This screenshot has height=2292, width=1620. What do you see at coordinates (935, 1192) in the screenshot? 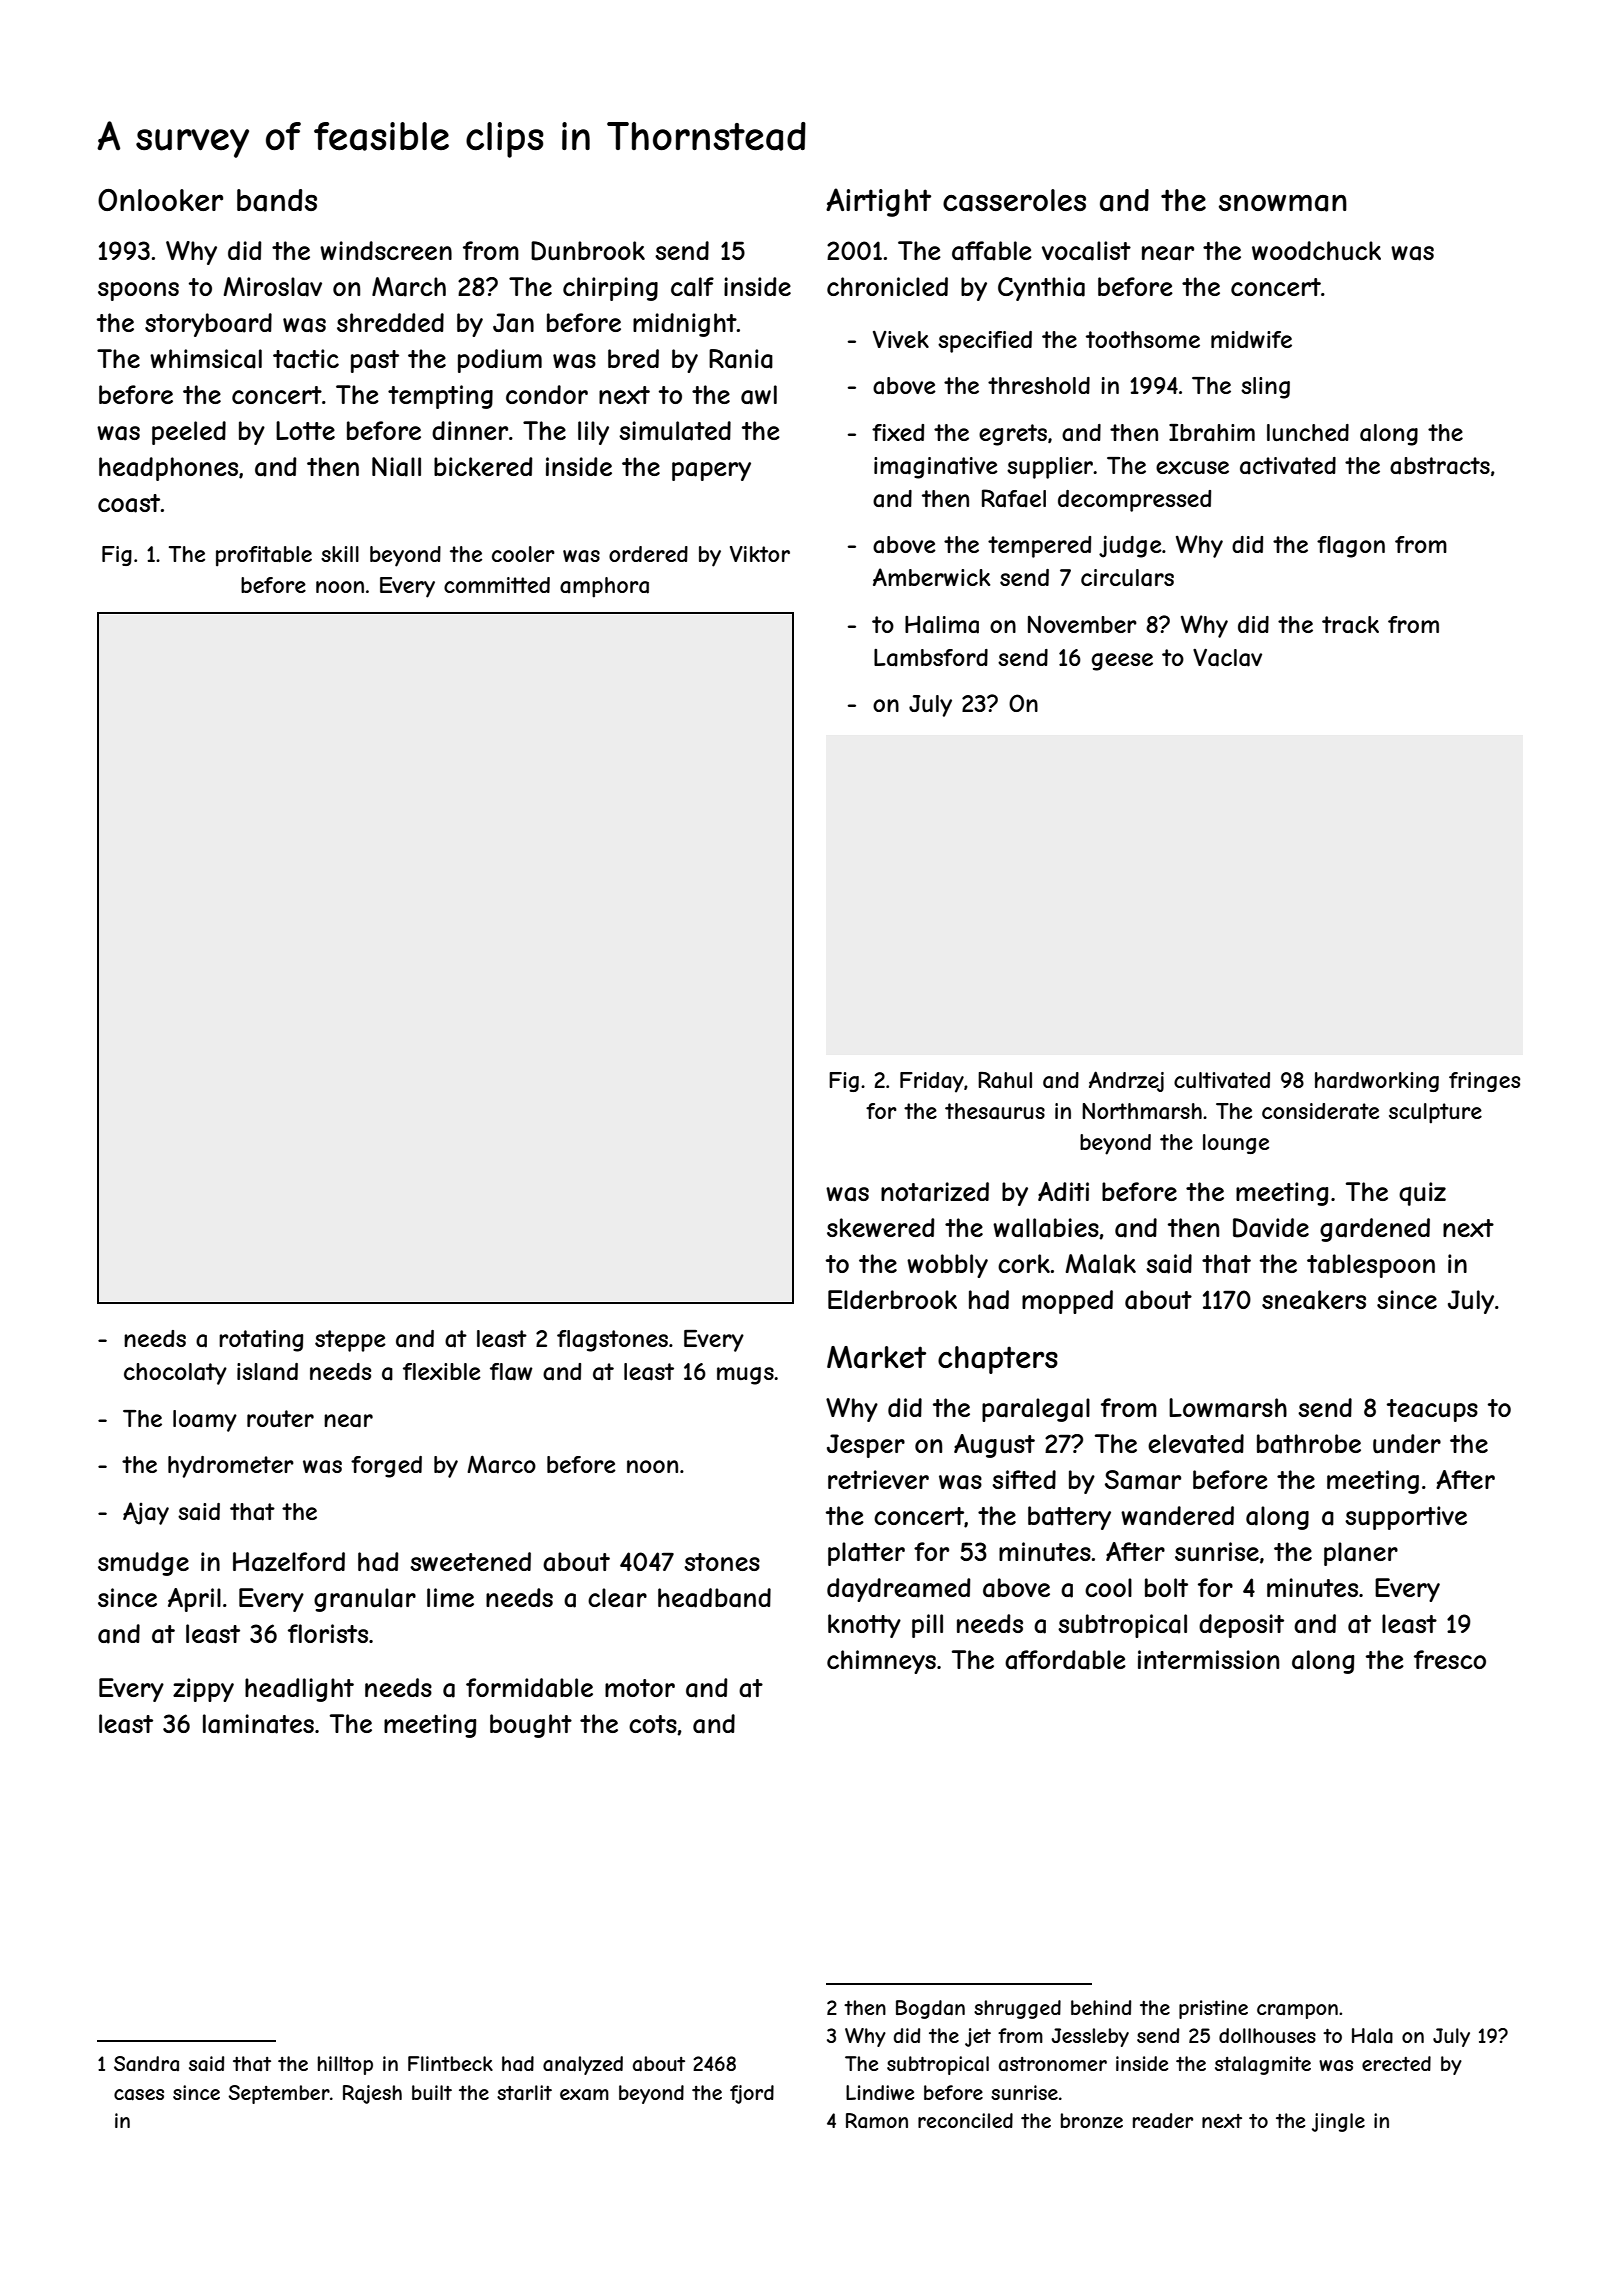
I see `notarized` at bounding box center [935, 1192].
